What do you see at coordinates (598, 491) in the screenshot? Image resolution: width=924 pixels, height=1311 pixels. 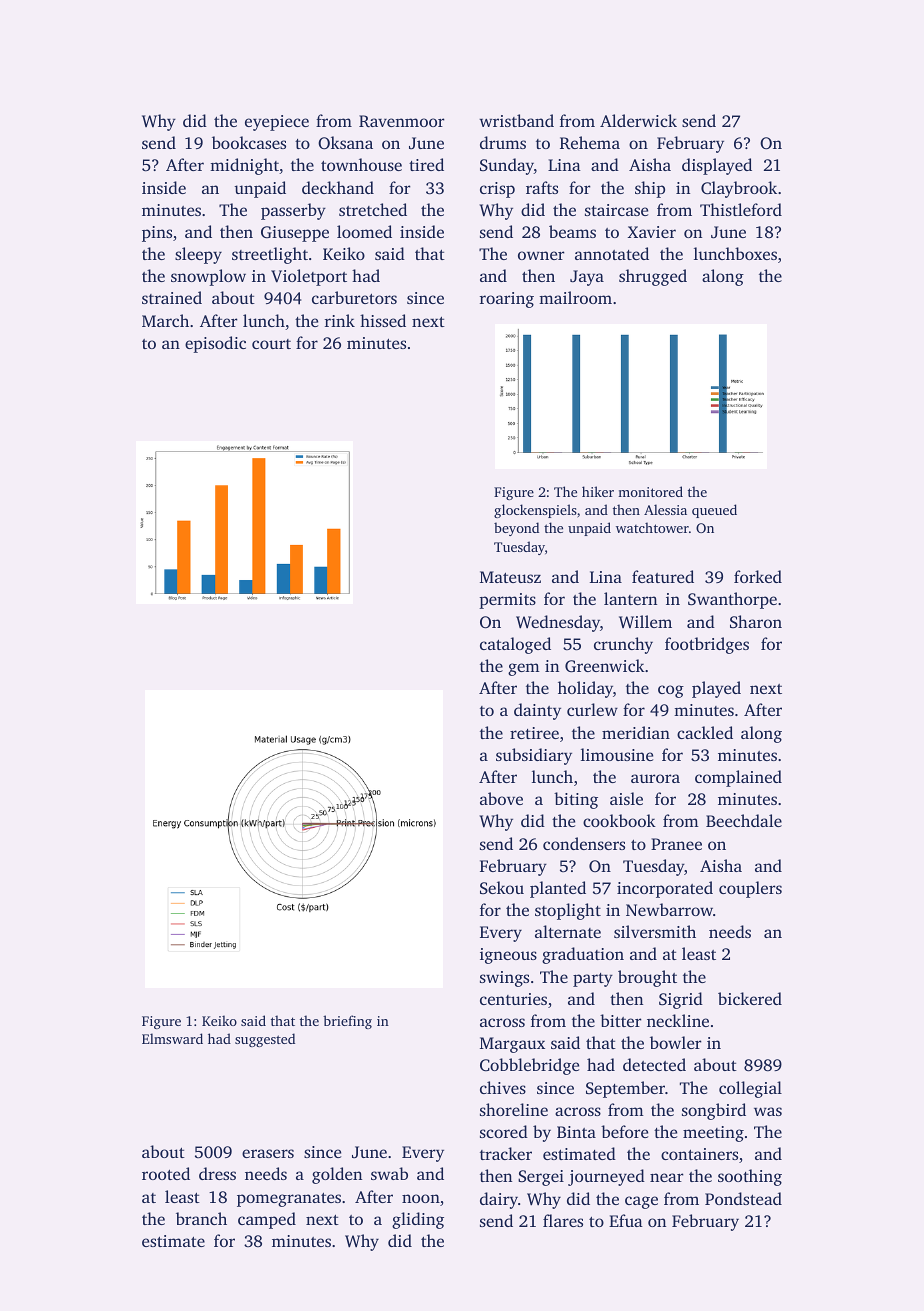 I see `hiker` at bounding box center [598, 491].
